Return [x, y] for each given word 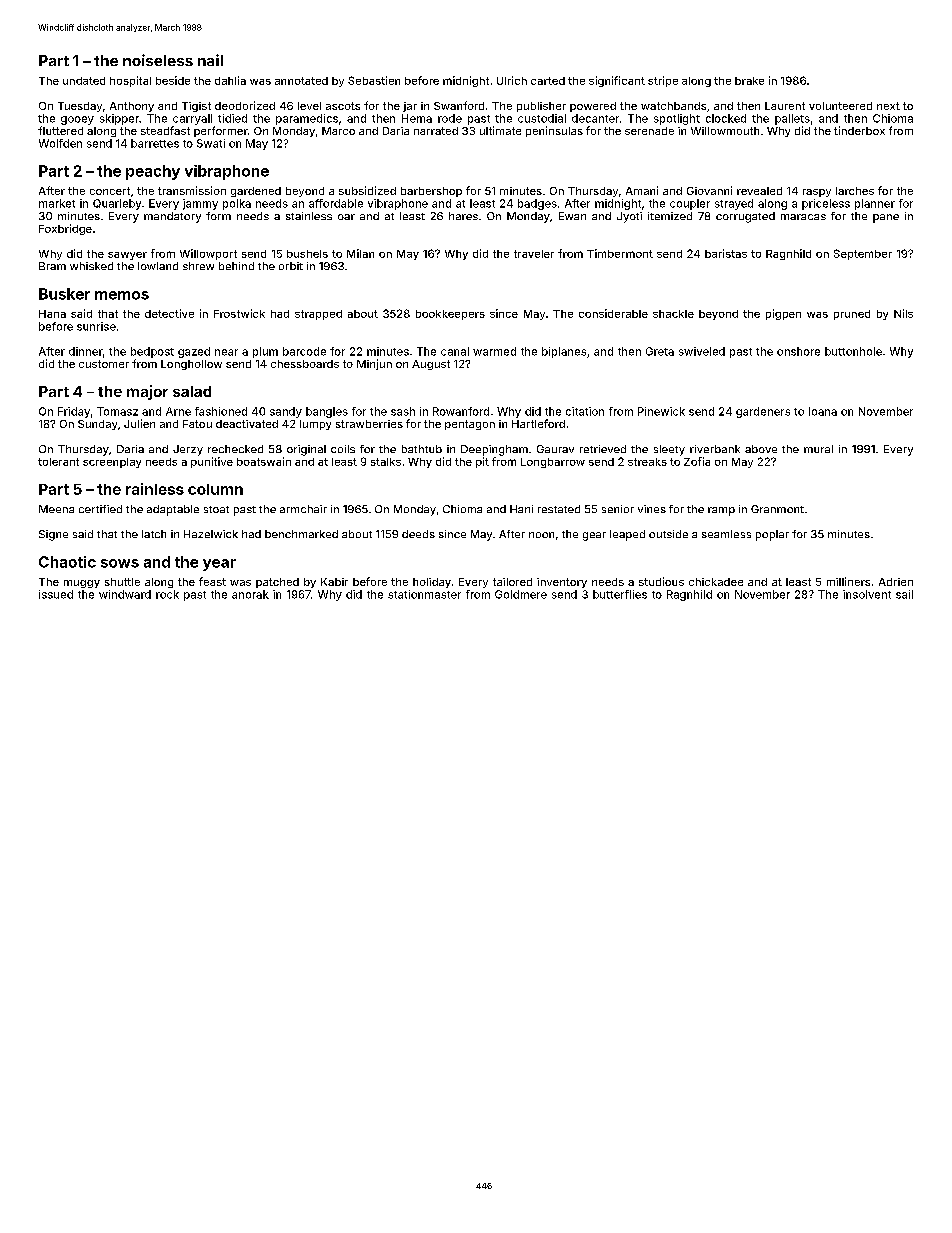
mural [818, 449]
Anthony [132, 107]
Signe [53, 535]
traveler [534, 254]
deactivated [247, 424]
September [863, 254]
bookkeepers [450, 315]
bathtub [422, 449]
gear [594, 536]
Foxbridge [65, 229]
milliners [848, 581]
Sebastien [374, 80]
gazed [194, 352]
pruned [852, 315]
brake [749, 81]
